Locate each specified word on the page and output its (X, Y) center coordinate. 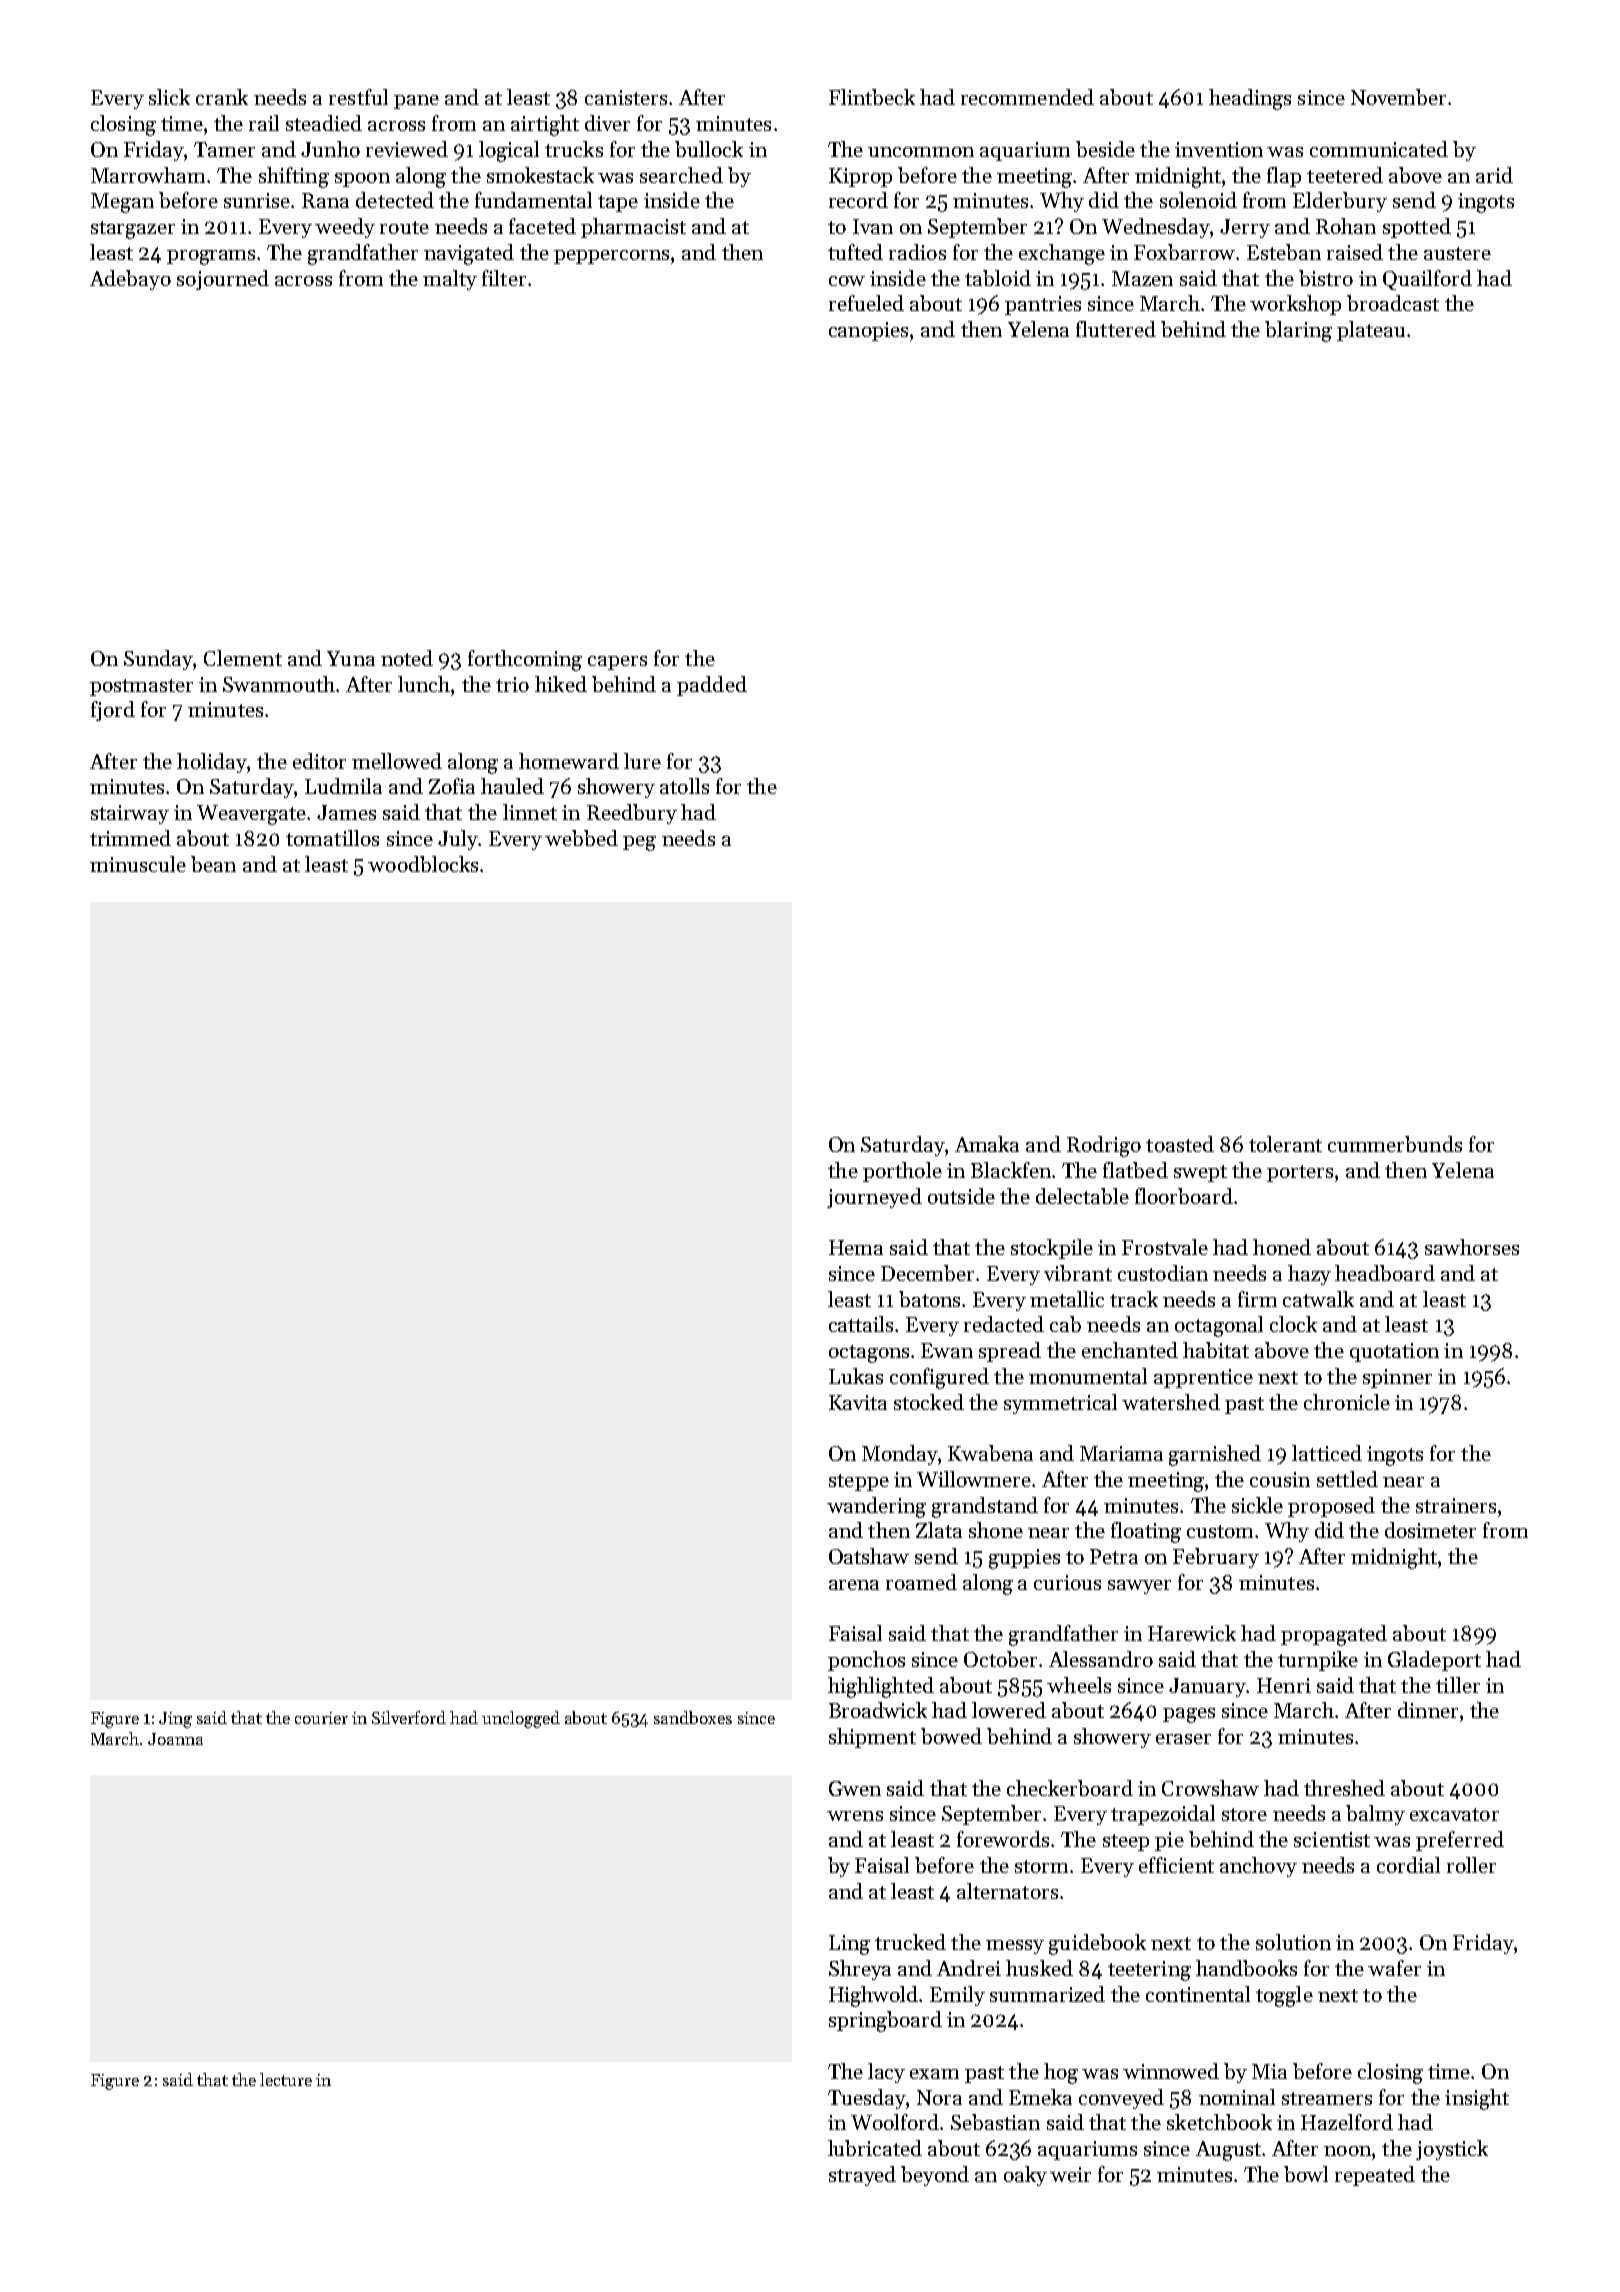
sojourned (223, 280)
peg (639, 843)
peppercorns (611, 257)
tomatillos (332, 838)
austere (1457, 253)
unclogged (521, 1719)
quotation (1394, 1352)
